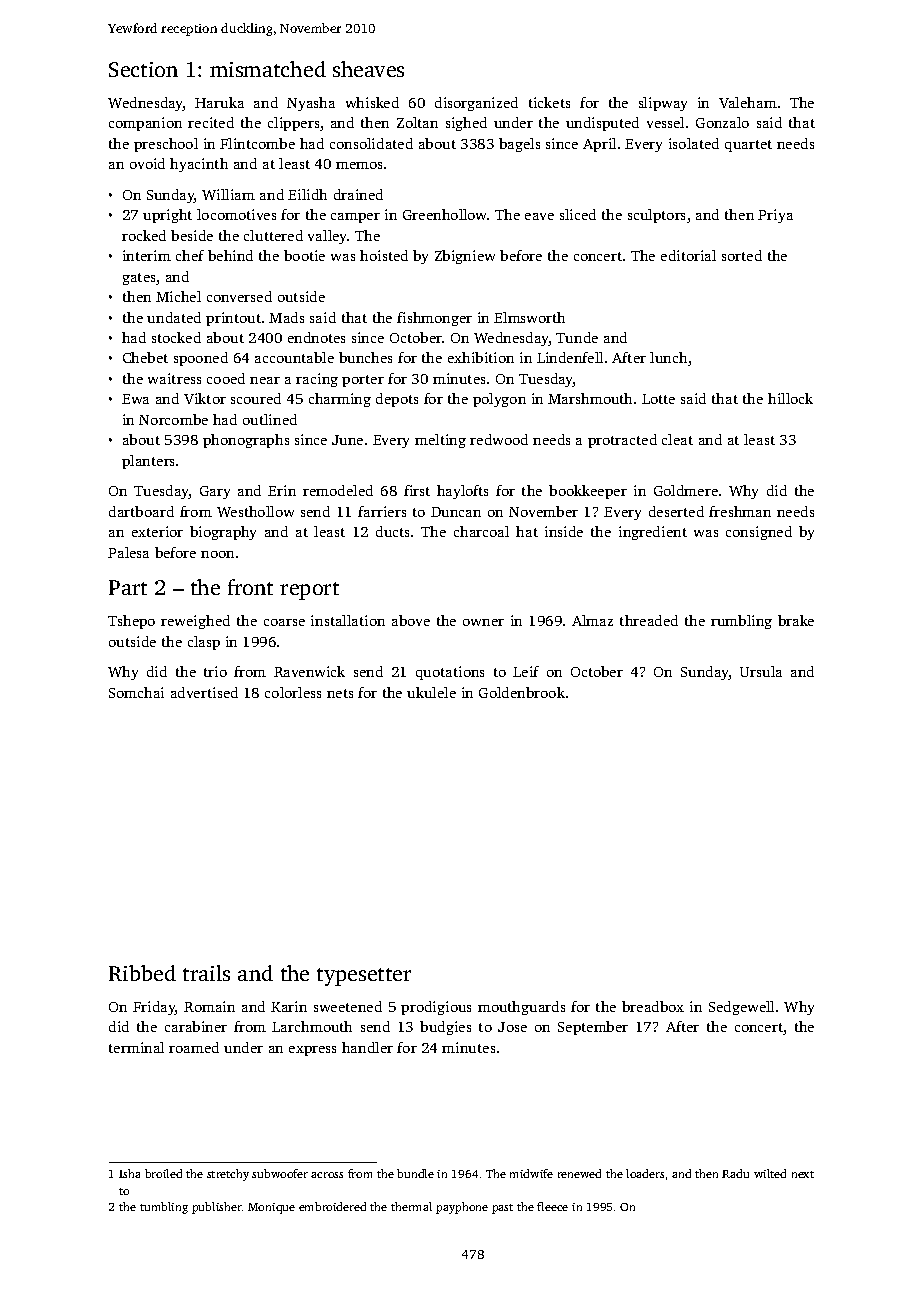 This image has height=1308, width=924. Describe the element at coordinates (796, 620) in the image. I see `brake` at that location.
